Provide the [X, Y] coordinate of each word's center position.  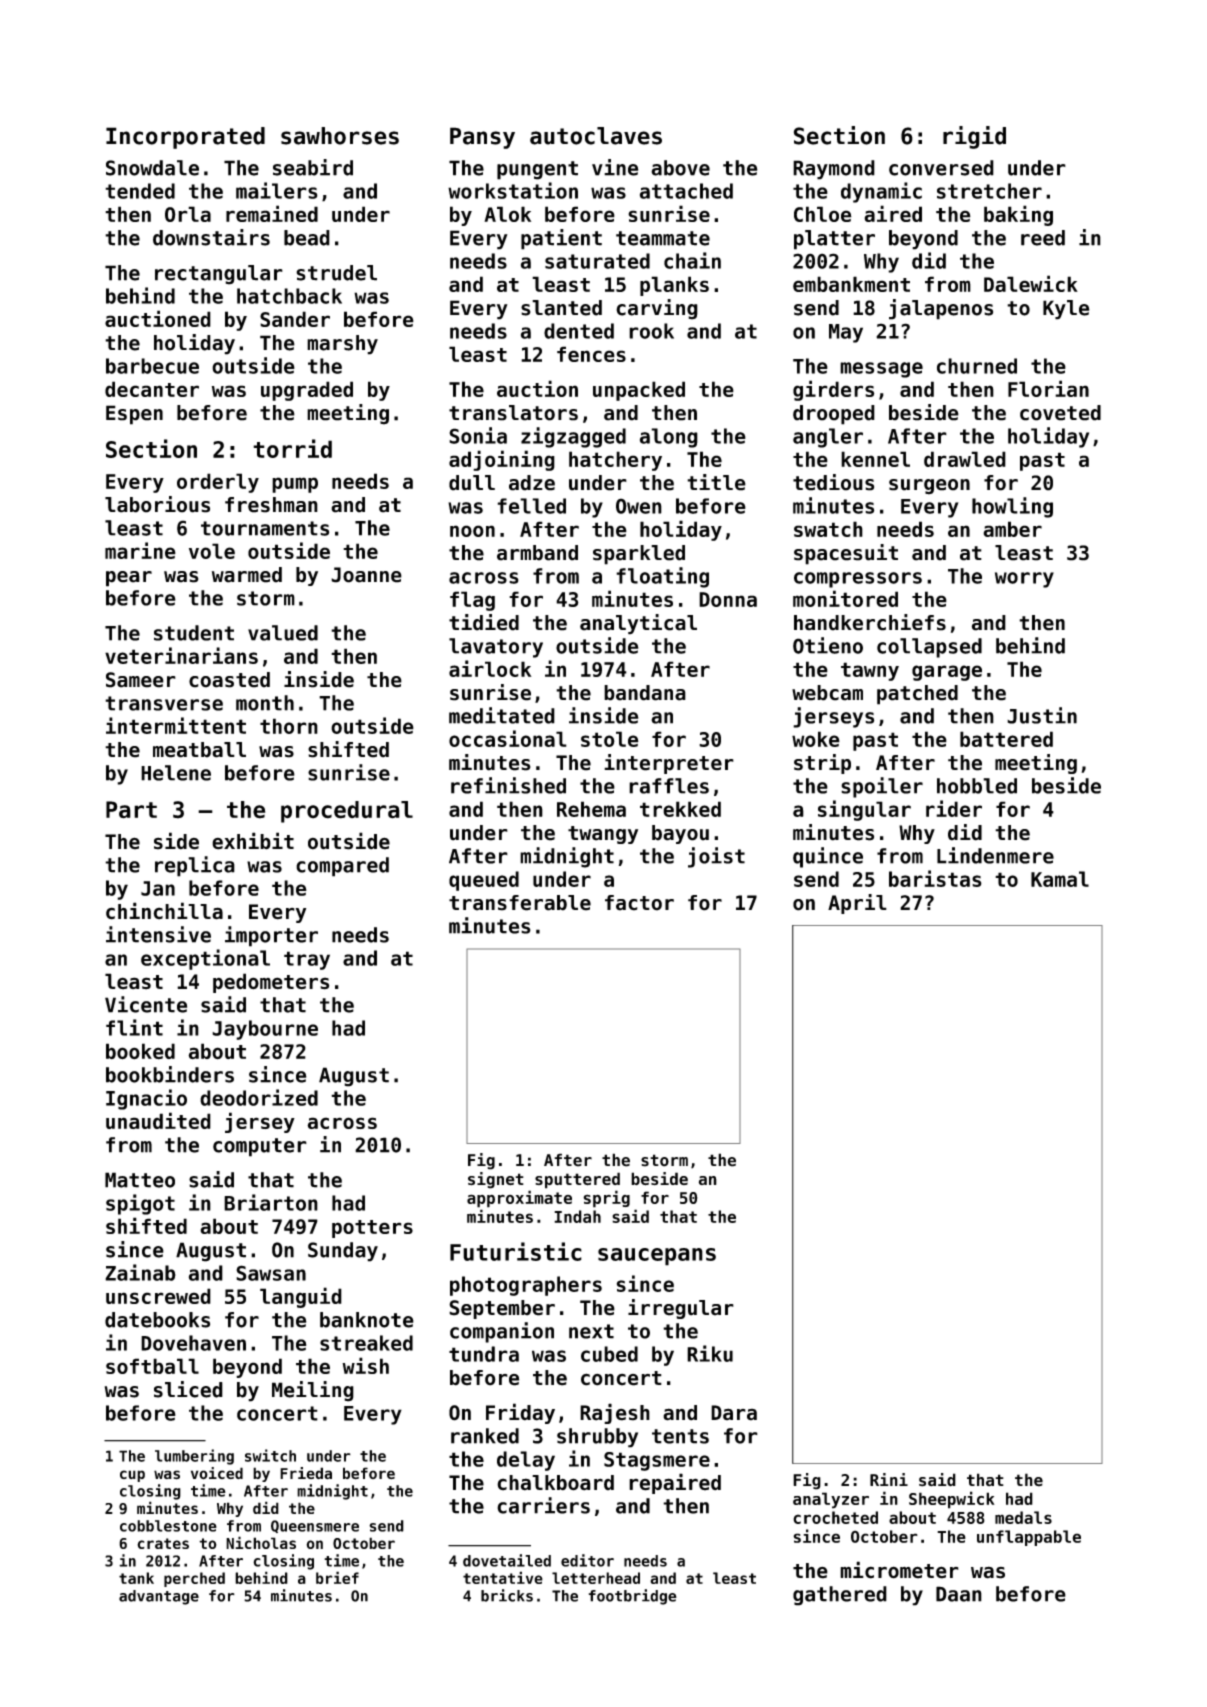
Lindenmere [995, 855]
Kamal [1060, 879]
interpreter [669, 764]
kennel [875, 459]
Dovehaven [193, 1343]
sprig [606, 1199]
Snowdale [152, 168]
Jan [158, 888]
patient [561, 239]
